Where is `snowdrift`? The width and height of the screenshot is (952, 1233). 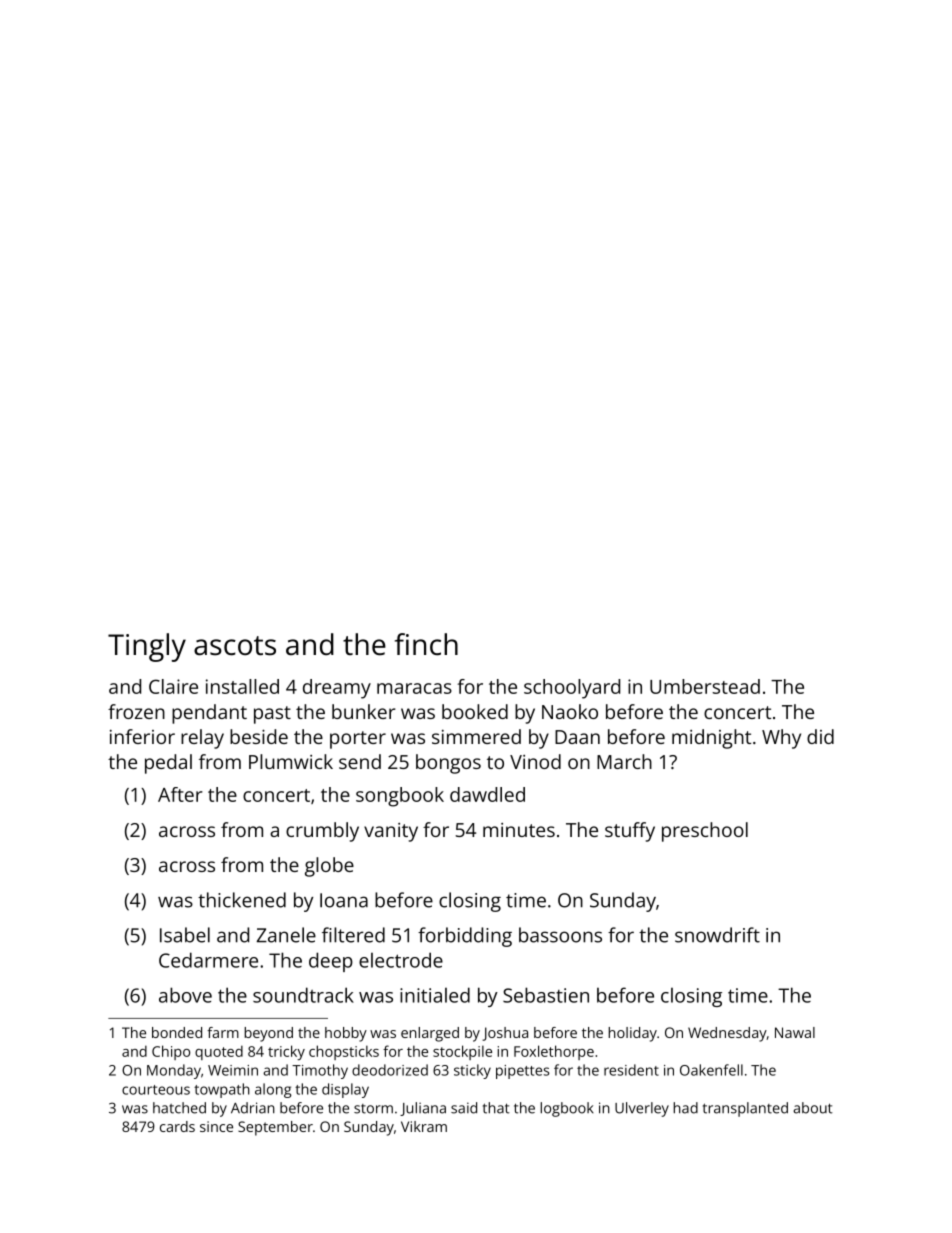
snowdrift is located at coordinates (717, 935).
